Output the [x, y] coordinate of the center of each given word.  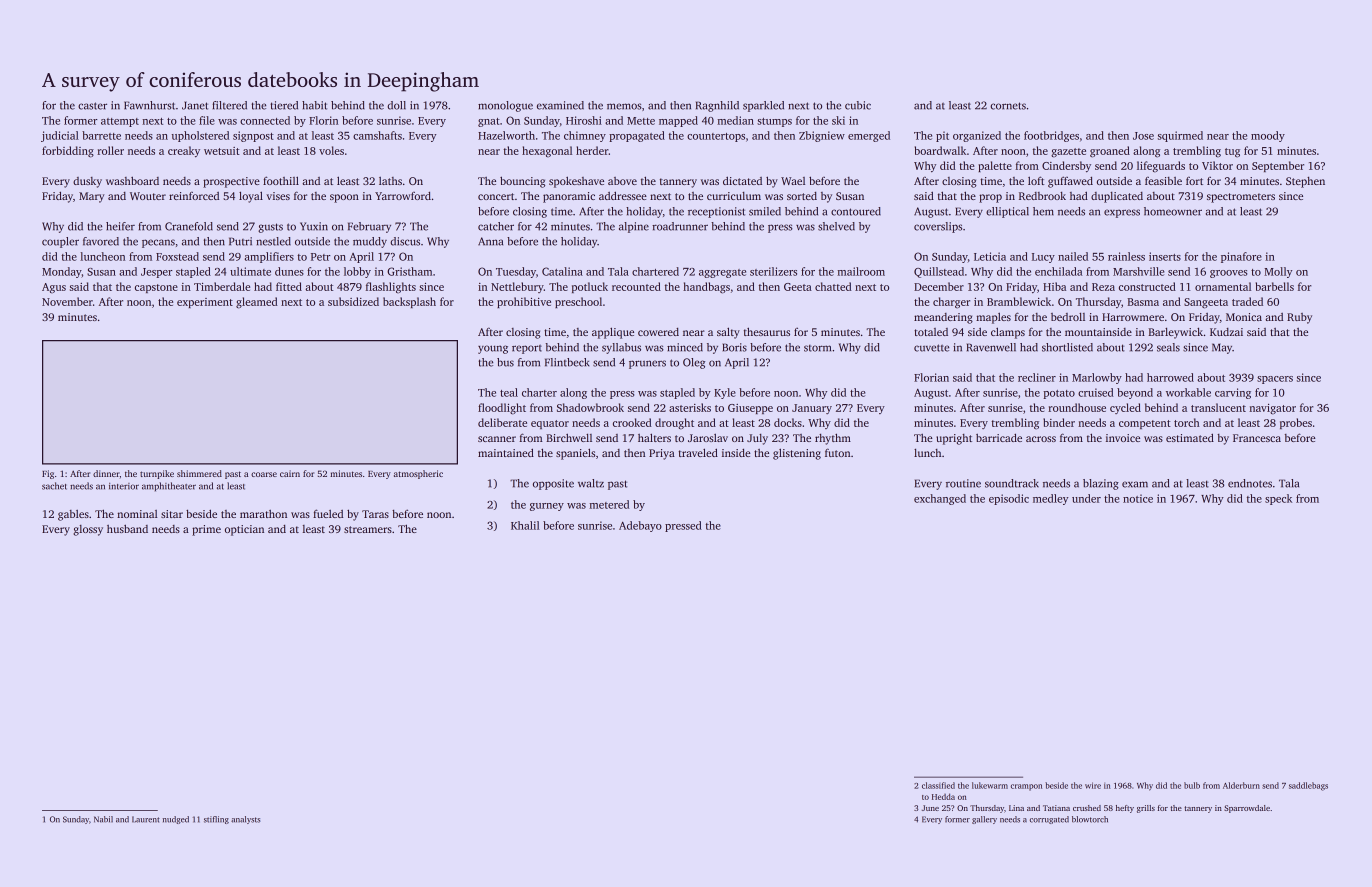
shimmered [199, 473]
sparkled [763, 106]
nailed [1073, 256]
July [757, 439]
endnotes [1250, 483]
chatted [833, 286]
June [930, 808]
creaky [184, 152]
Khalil [525, 525]
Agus [54, 288]
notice [1138, 498]
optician [244, 530]
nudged [176, 820]
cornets [1008, 106]
